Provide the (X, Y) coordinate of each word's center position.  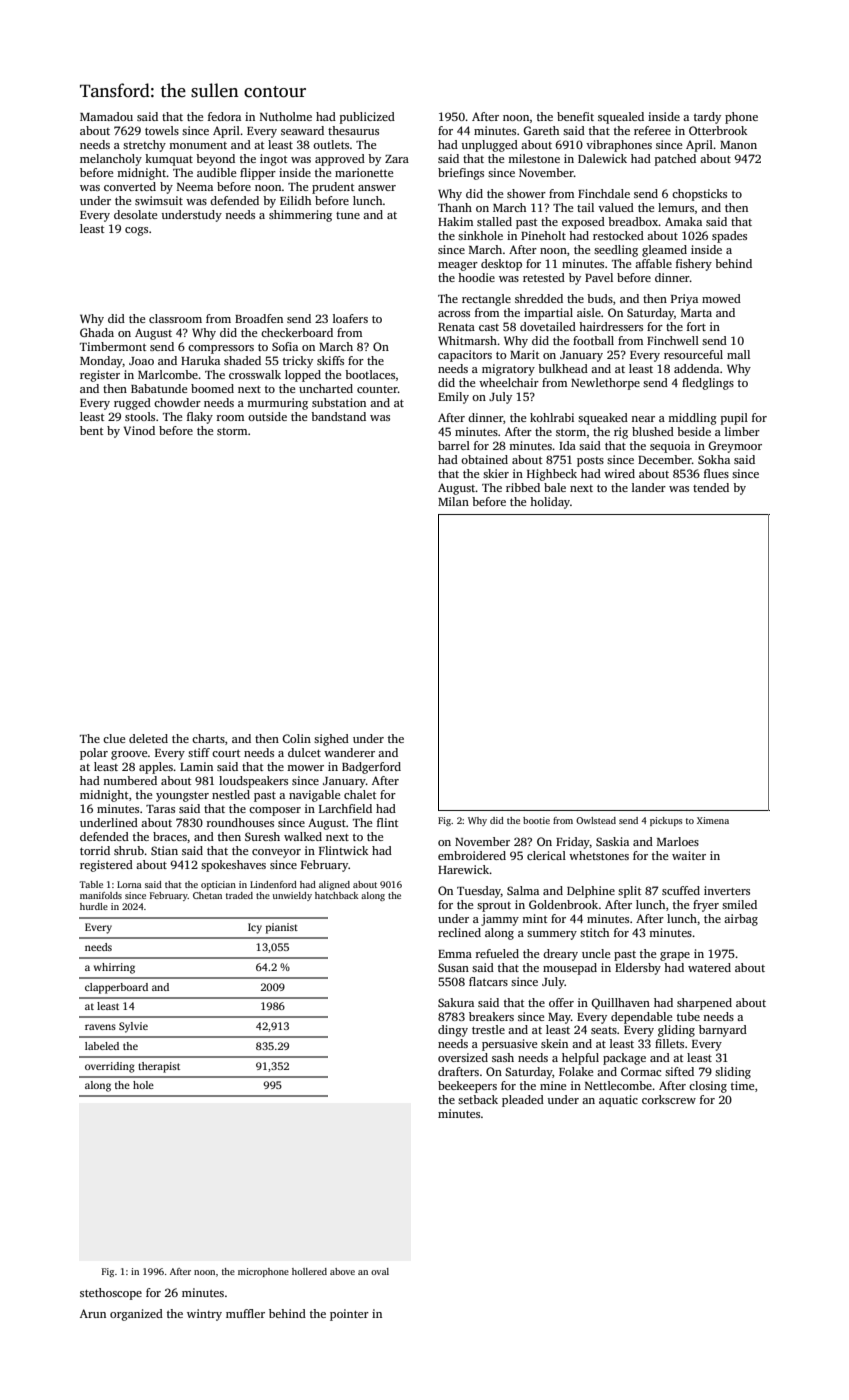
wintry (204, 1315)
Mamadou (106, 116)
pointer (349, 1315)
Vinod (139, 430)
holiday (550, 503)
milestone (534, 158)
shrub (129, 850)
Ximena (713, 820)
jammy (500, 920)
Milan (453, 501)
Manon (738, 145)
